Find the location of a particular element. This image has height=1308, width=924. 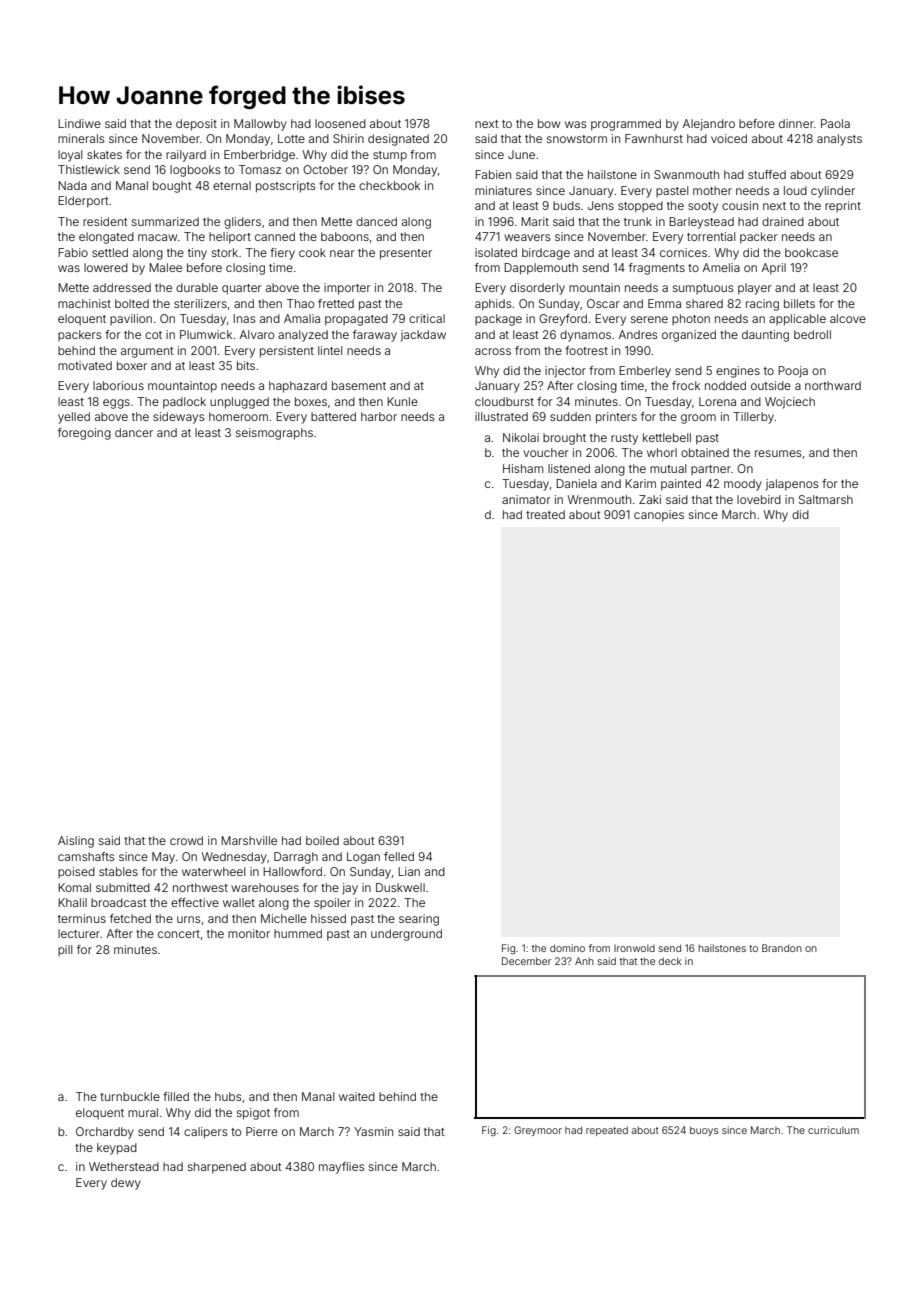

lovebird is located at coordinates (759, 499).
